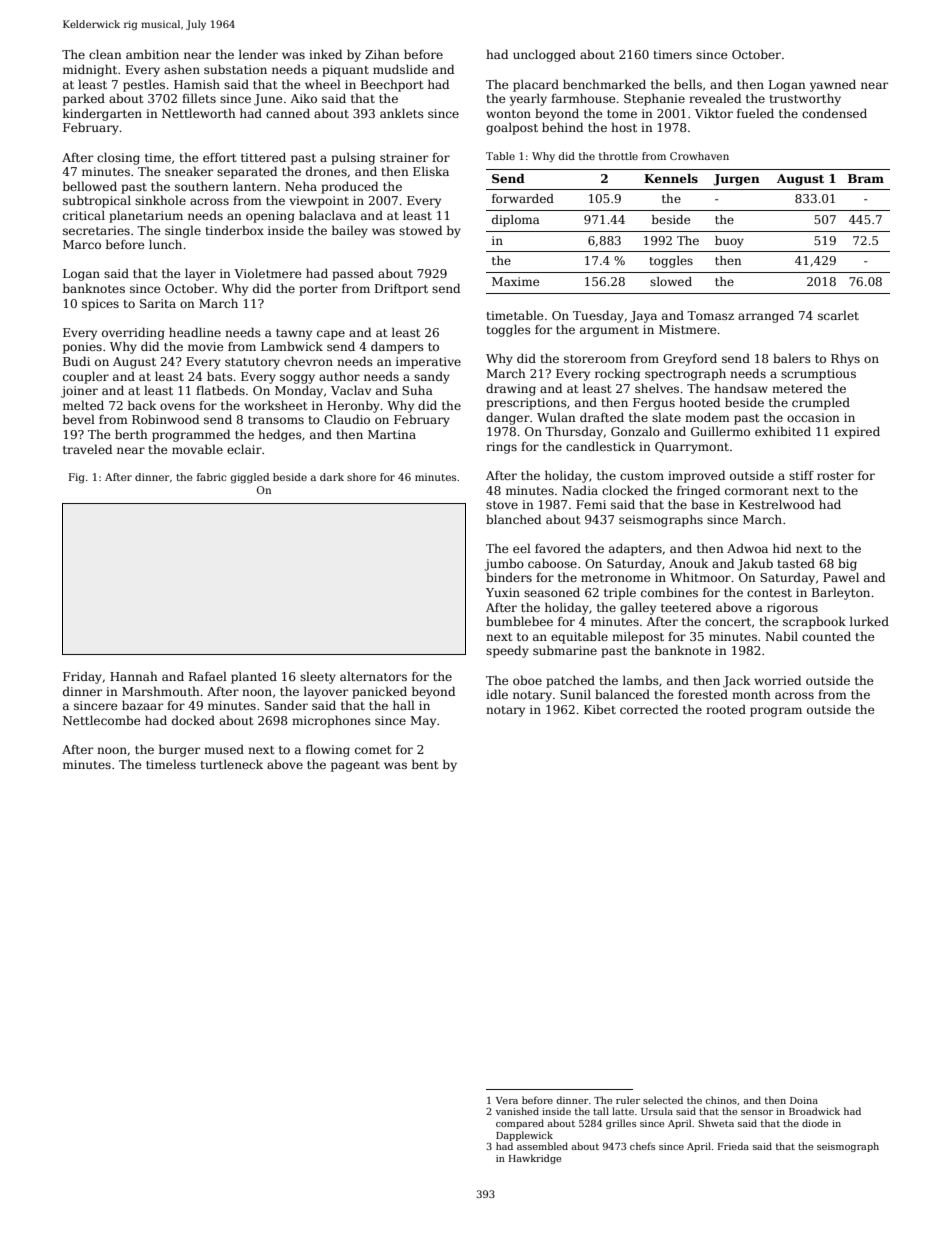 The image size is (952, 1233). I want to click on Frieda, so click(733, 1146).
